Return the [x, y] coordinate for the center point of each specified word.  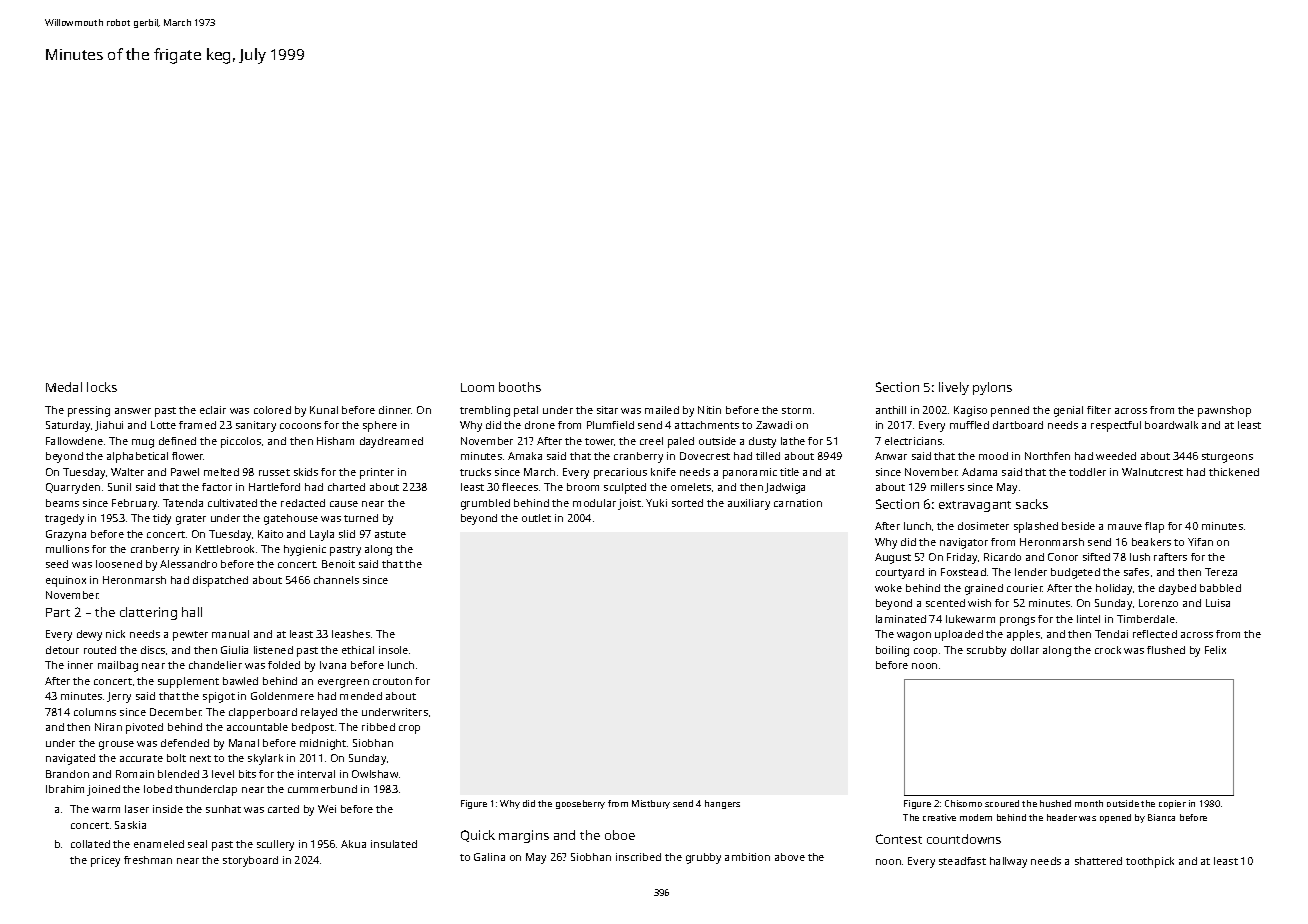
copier [1172, 804]
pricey [105, 861]
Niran [108, 727]
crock [1108, 650]
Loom [477, 387]
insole [393, 650]
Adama [979, 472]
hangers [722, 804]
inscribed [638, 857]
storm [796, 410]
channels [336, 580]
